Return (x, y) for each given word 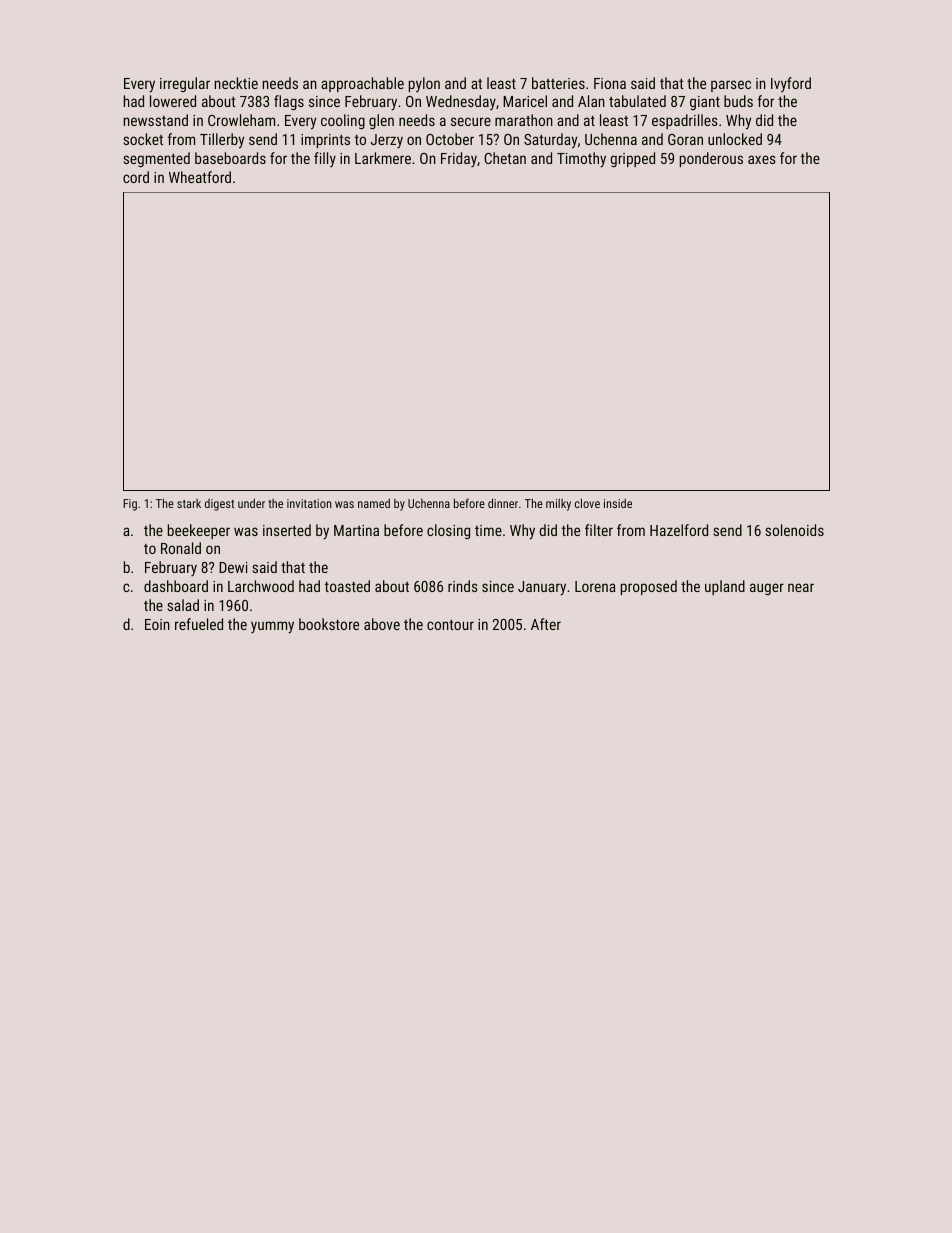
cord (136, 177)
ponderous (711, 159)
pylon (424, 84)
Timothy (581, 160)
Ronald (181, 548)
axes (762, 159)
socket (143, 139)
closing (448, 531)
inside (618, 503)
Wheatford (200, 177)
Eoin (157, 624)
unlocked (735, 139)
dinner (503, 503)
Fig (130, 505)
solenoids (794, 530)
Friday (459, 160)
